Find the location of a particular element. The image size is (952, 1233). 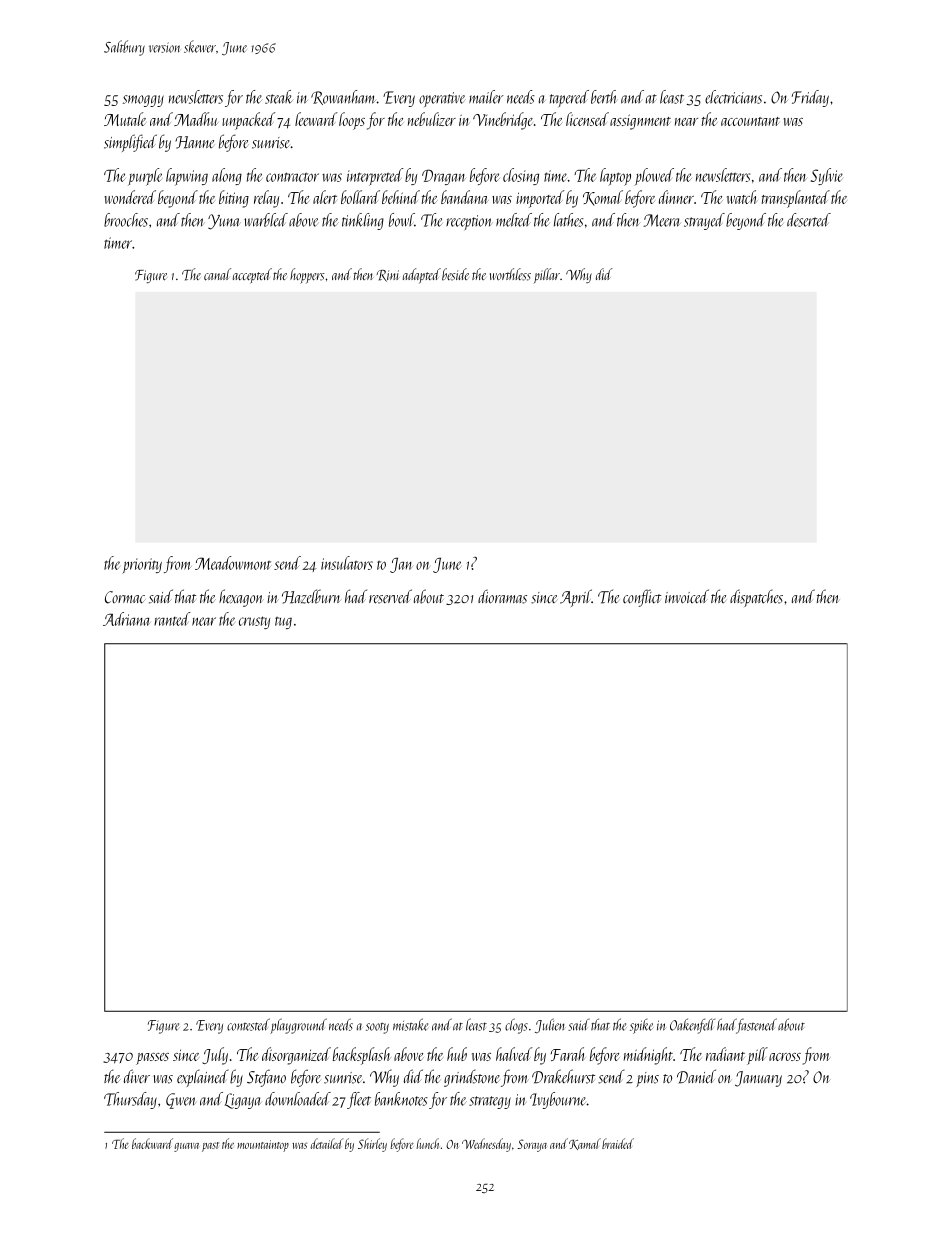

lapwing is located at coordinates (187, 177).
